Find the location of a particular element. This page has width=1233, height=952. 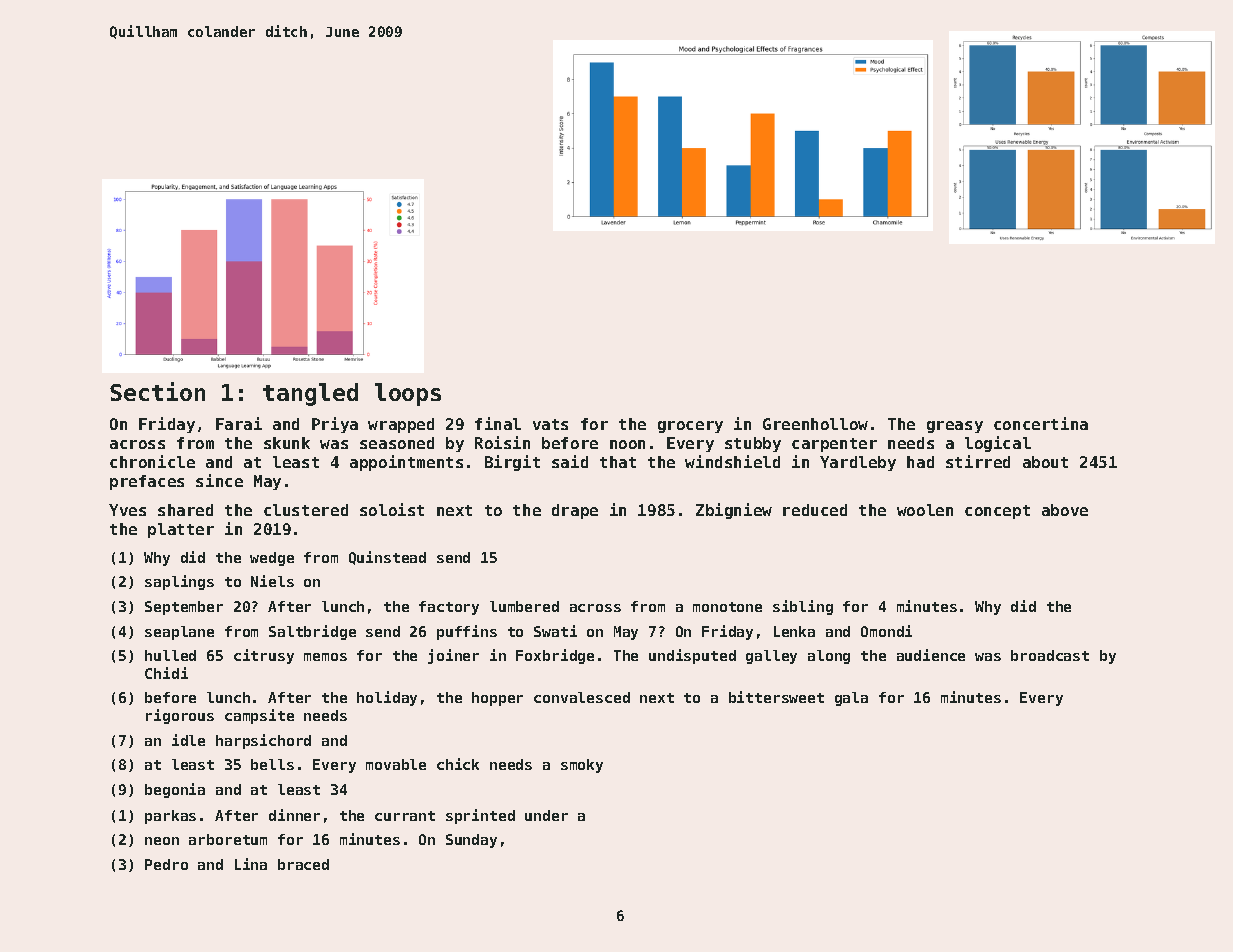

above is located at coordinates (1065, 510).
